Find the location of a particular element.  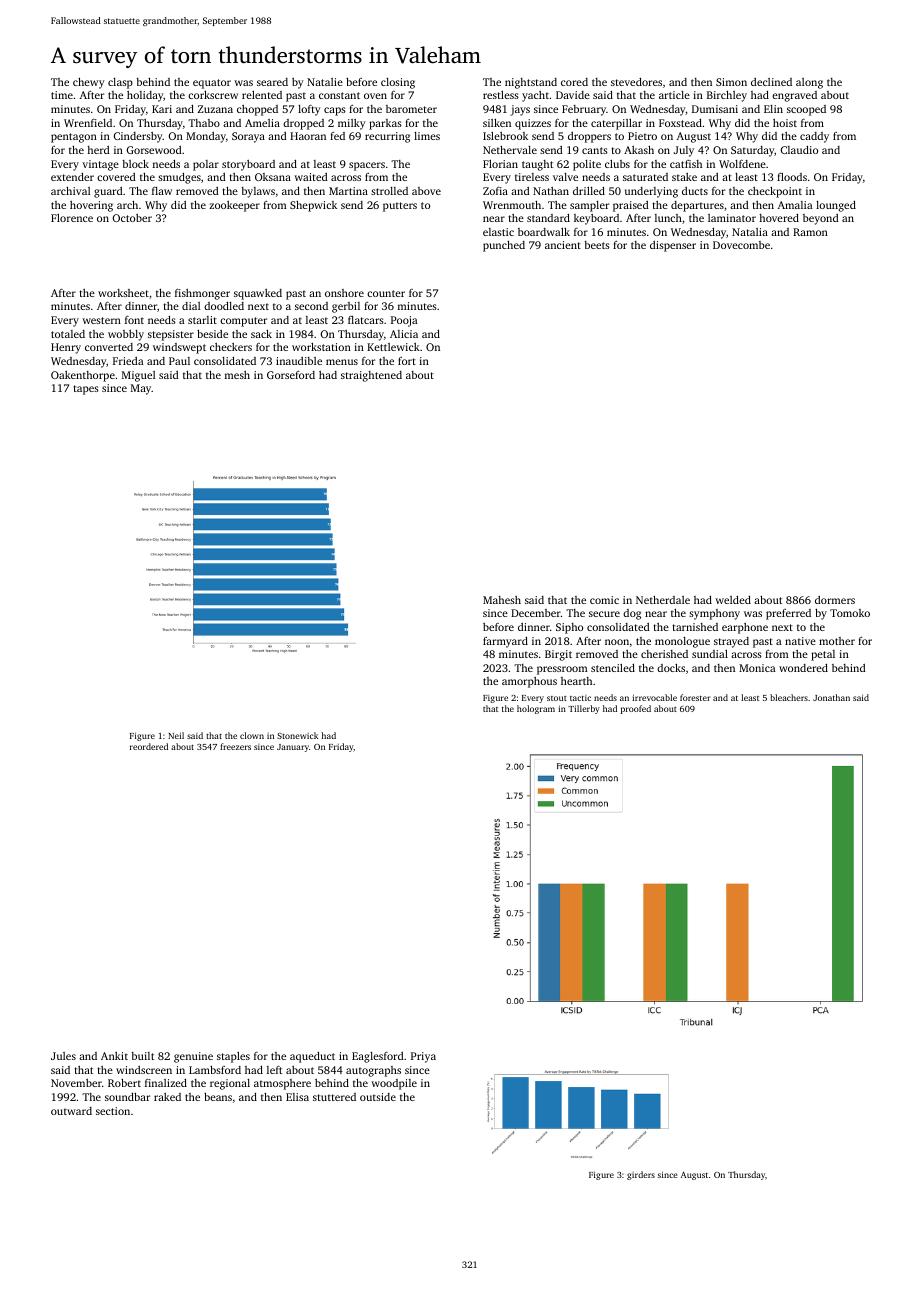

mesh is located at coordinates (237, 375).
